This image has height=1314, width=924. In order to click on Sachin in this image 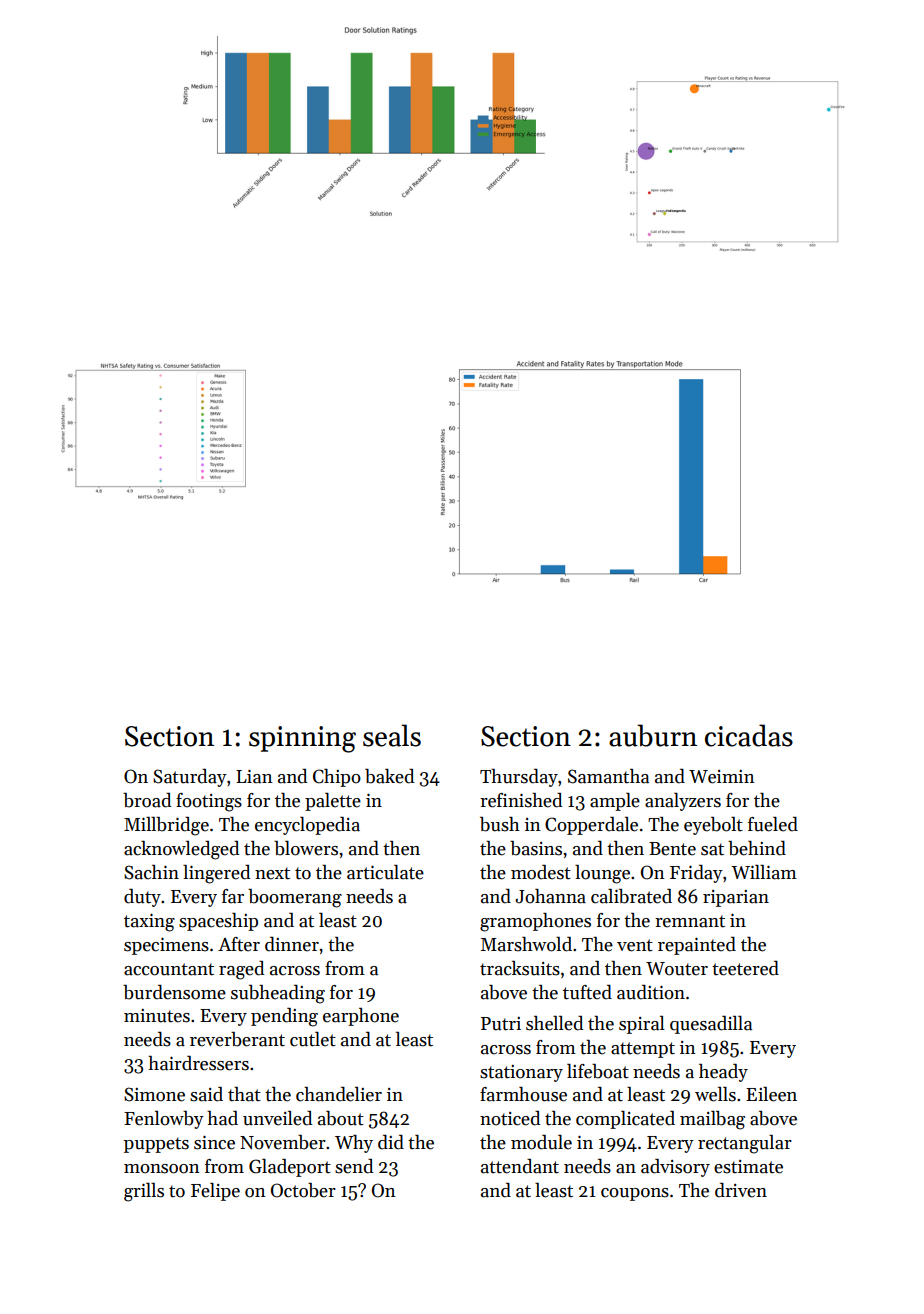, I will do `click(151, 872)`.
